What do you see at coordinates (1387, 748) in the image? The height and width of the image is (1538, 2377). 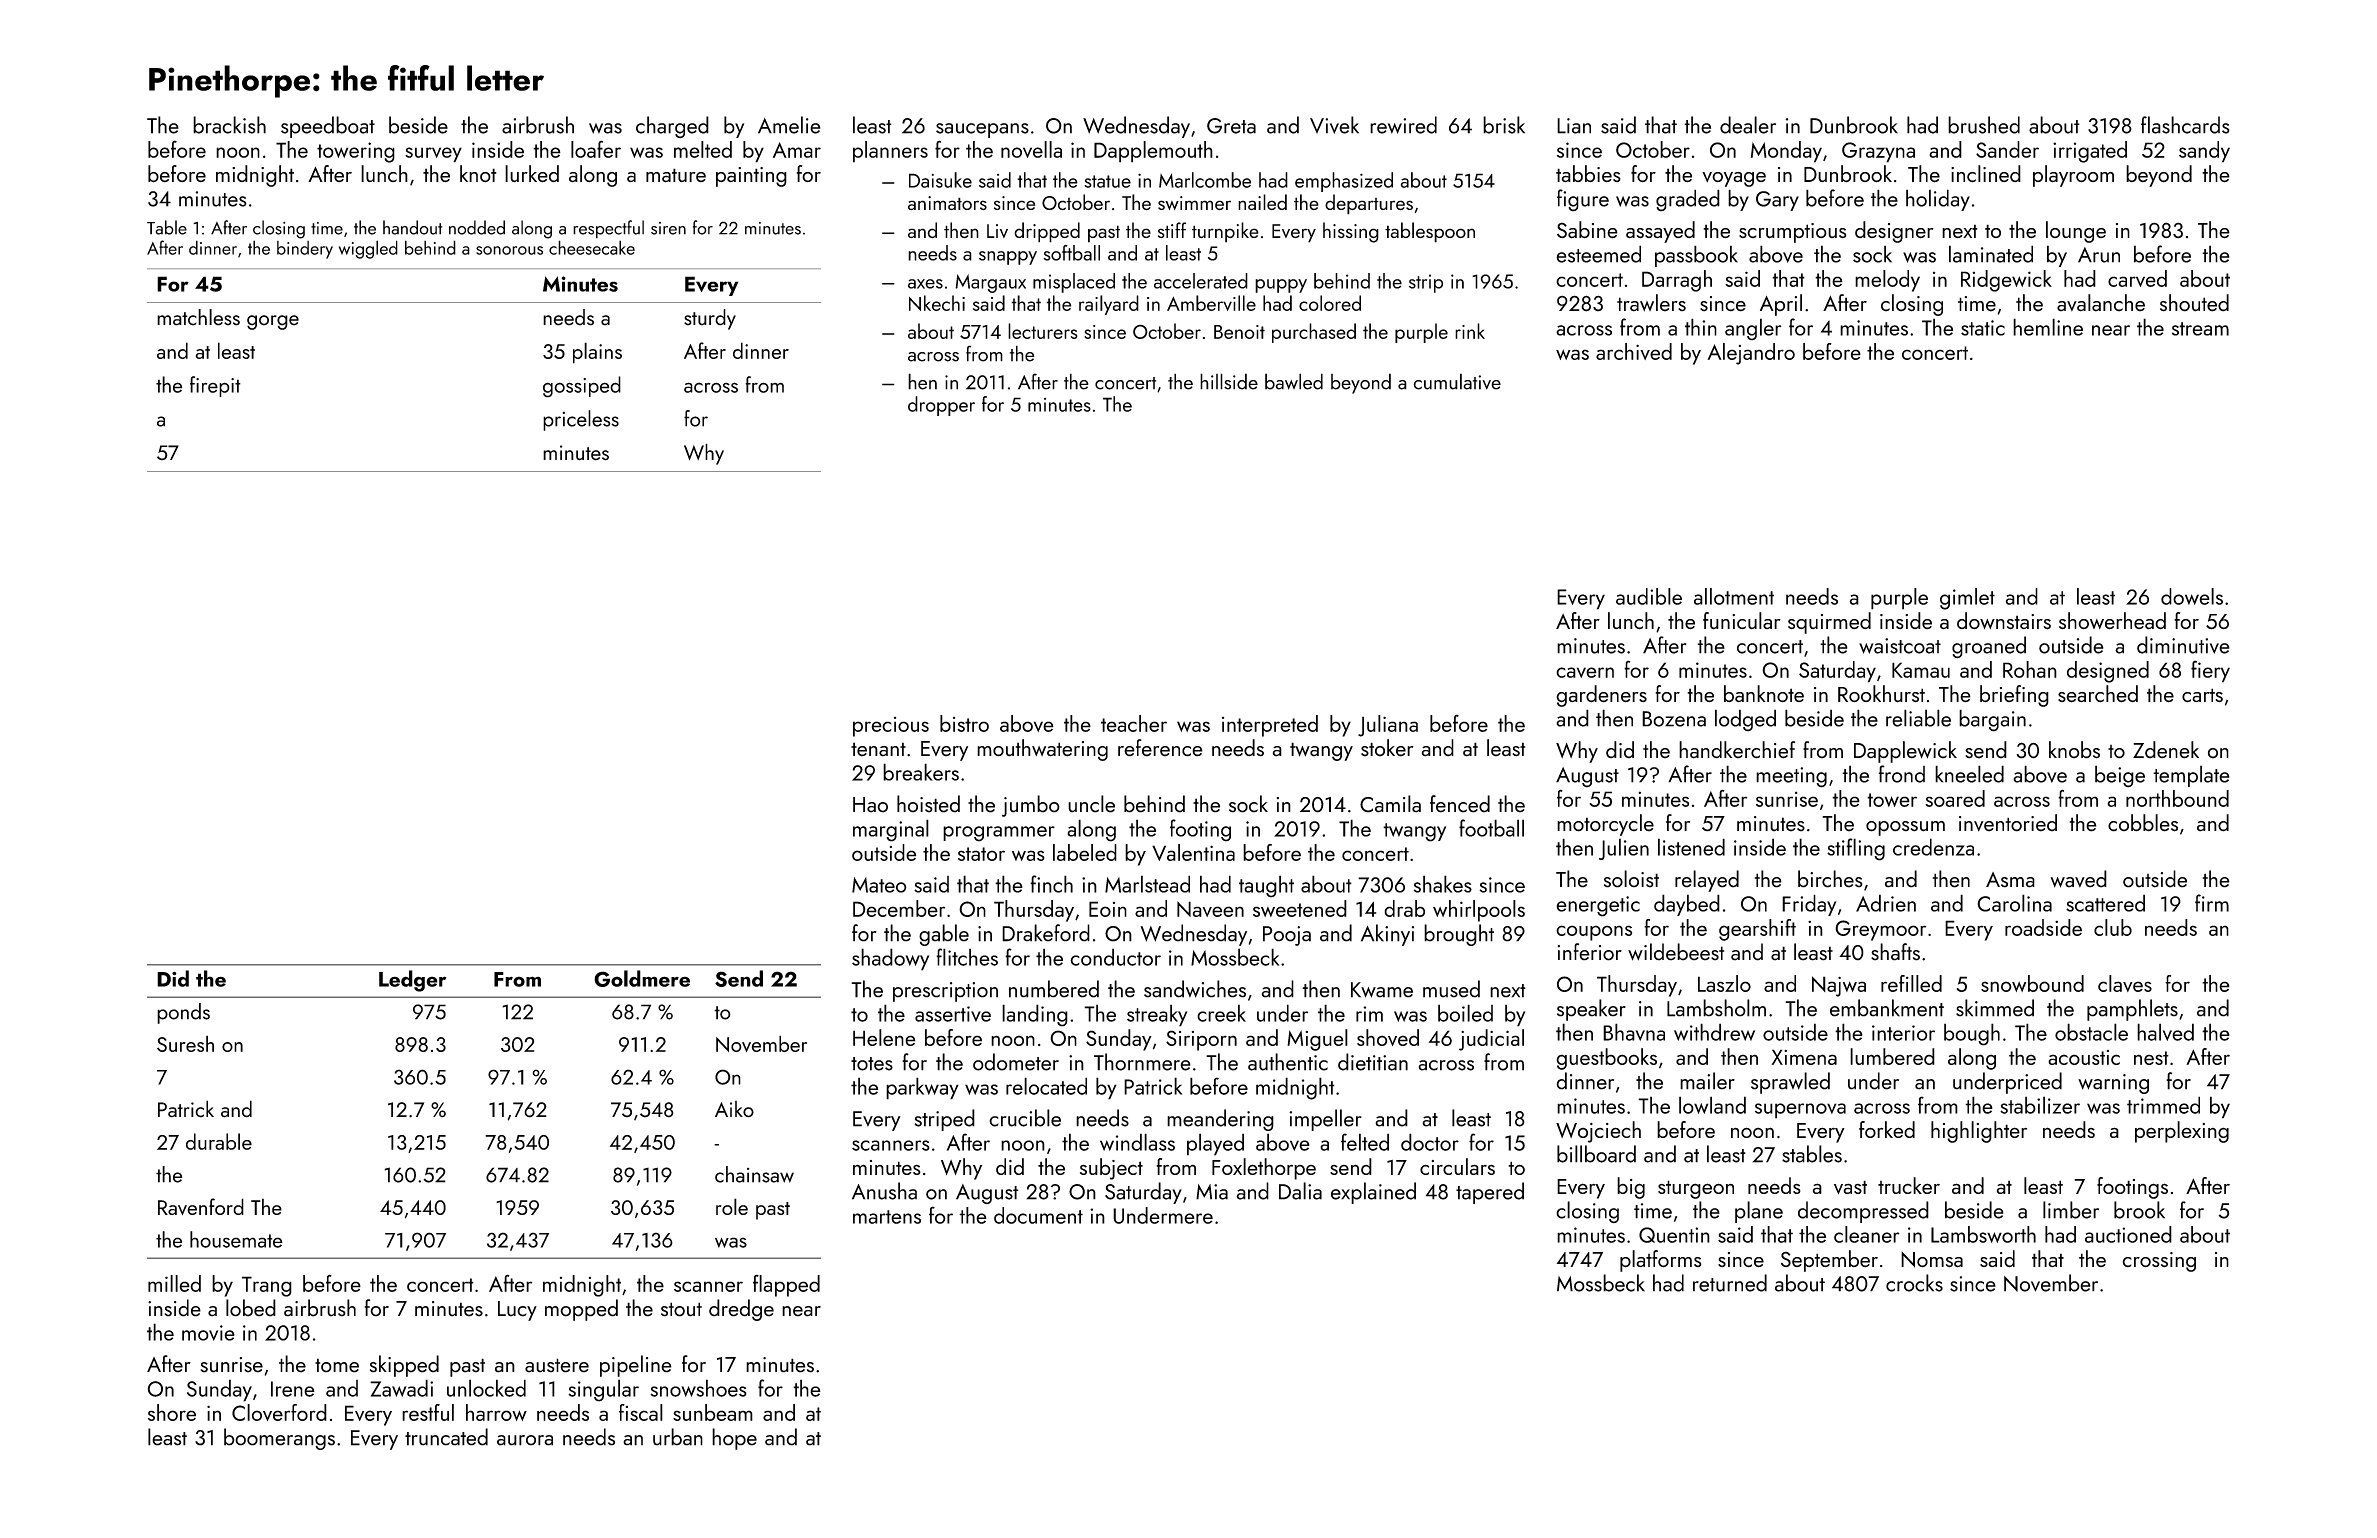 I see `stoker` at bounding box center [1387, 748].
